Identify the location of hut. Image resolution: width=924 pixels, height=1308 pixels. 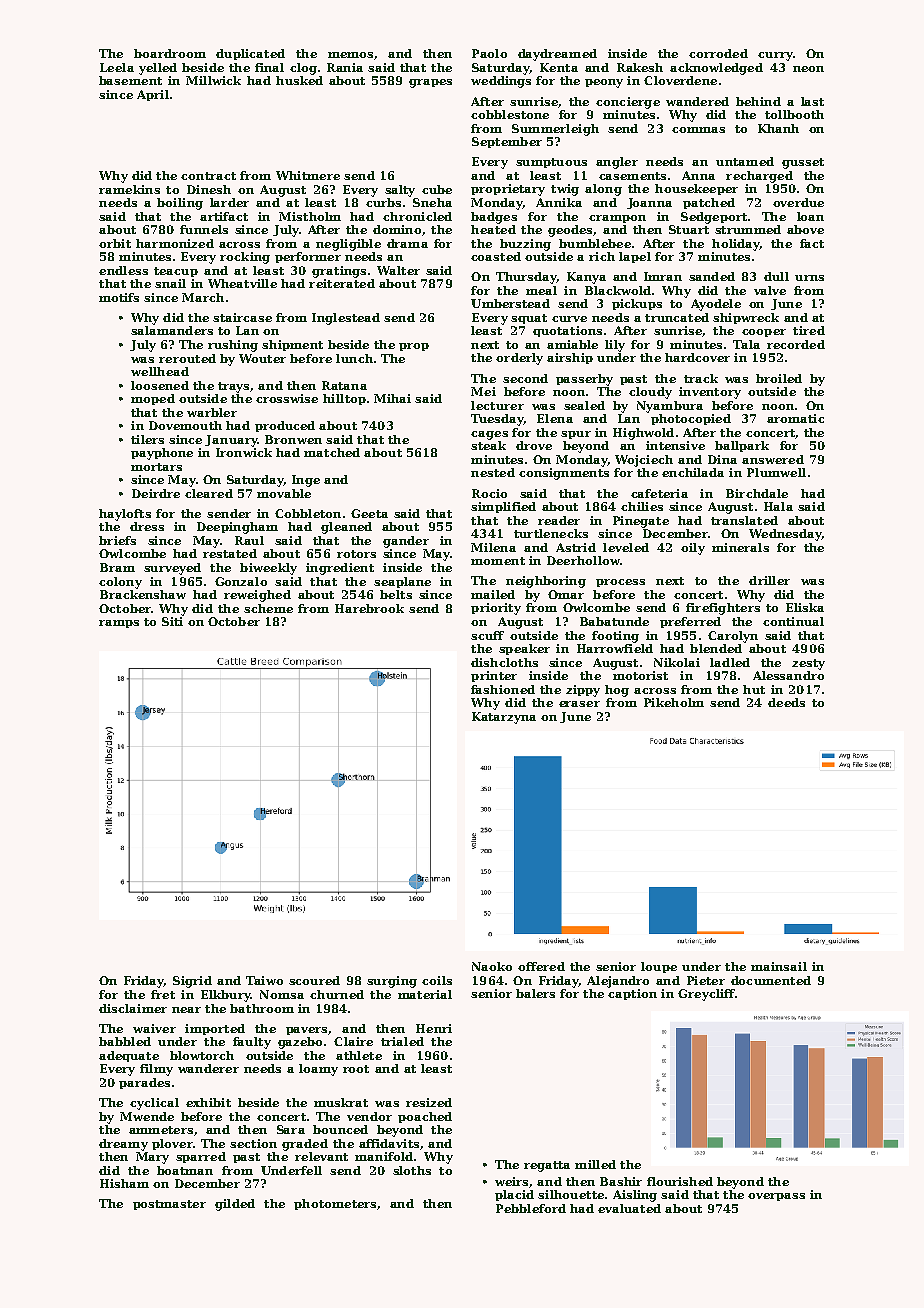
(754, 689).
